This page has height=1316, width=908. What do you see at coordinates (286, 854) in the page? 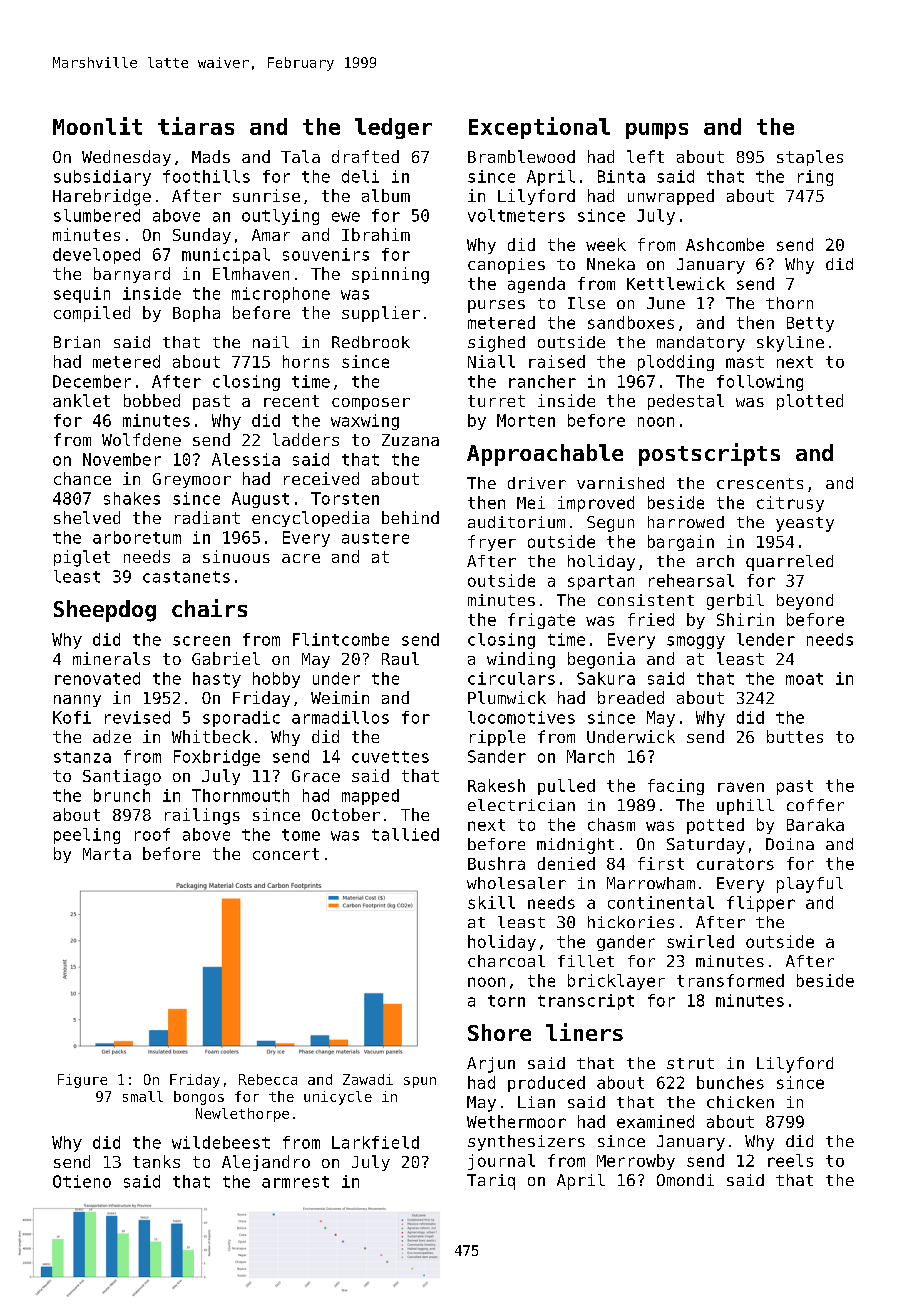
I see `concert` at bounding box center [286, 854].
